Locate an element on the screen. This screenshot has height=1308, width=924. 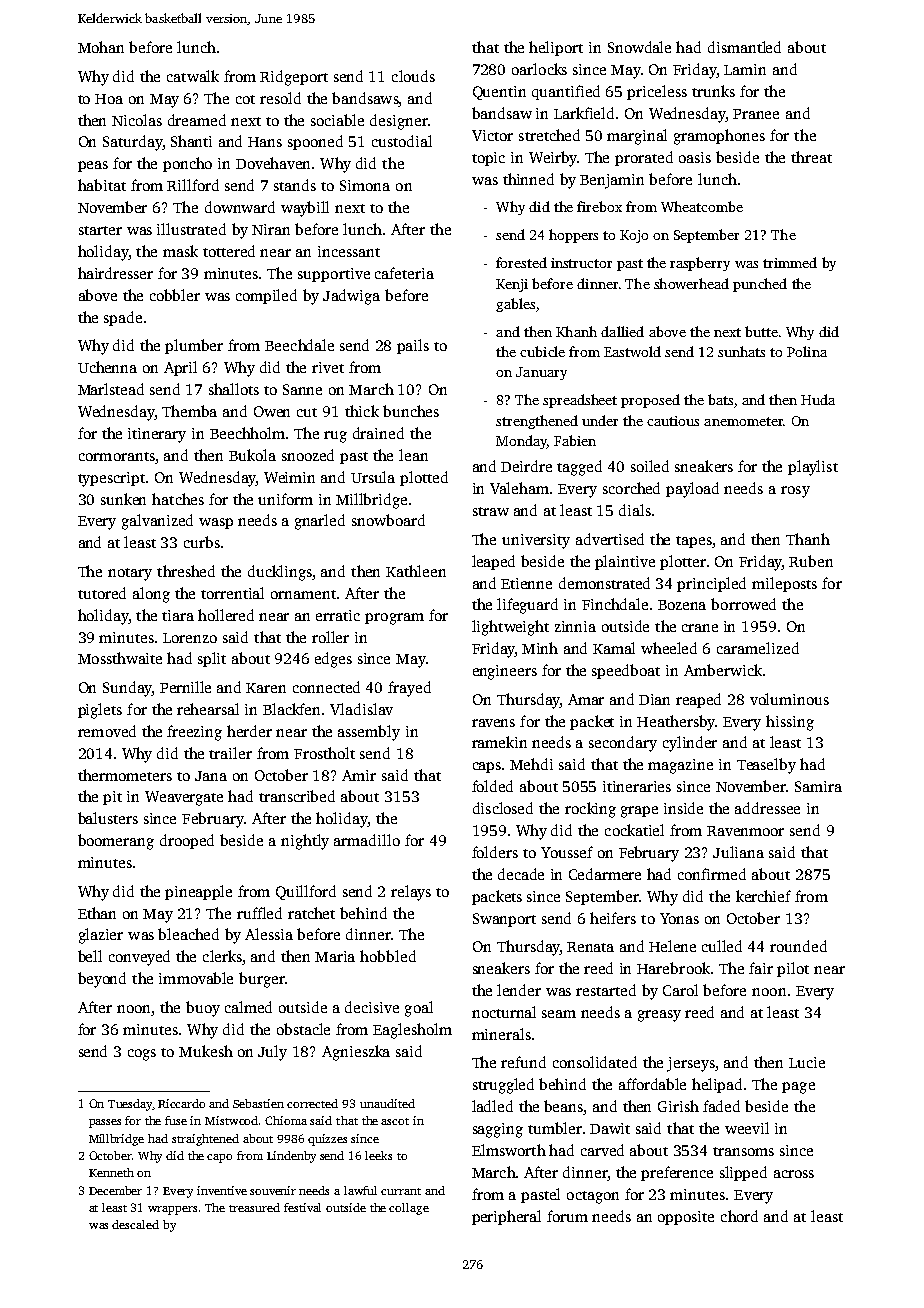
dismantled is located at coordinates (744, 47).
